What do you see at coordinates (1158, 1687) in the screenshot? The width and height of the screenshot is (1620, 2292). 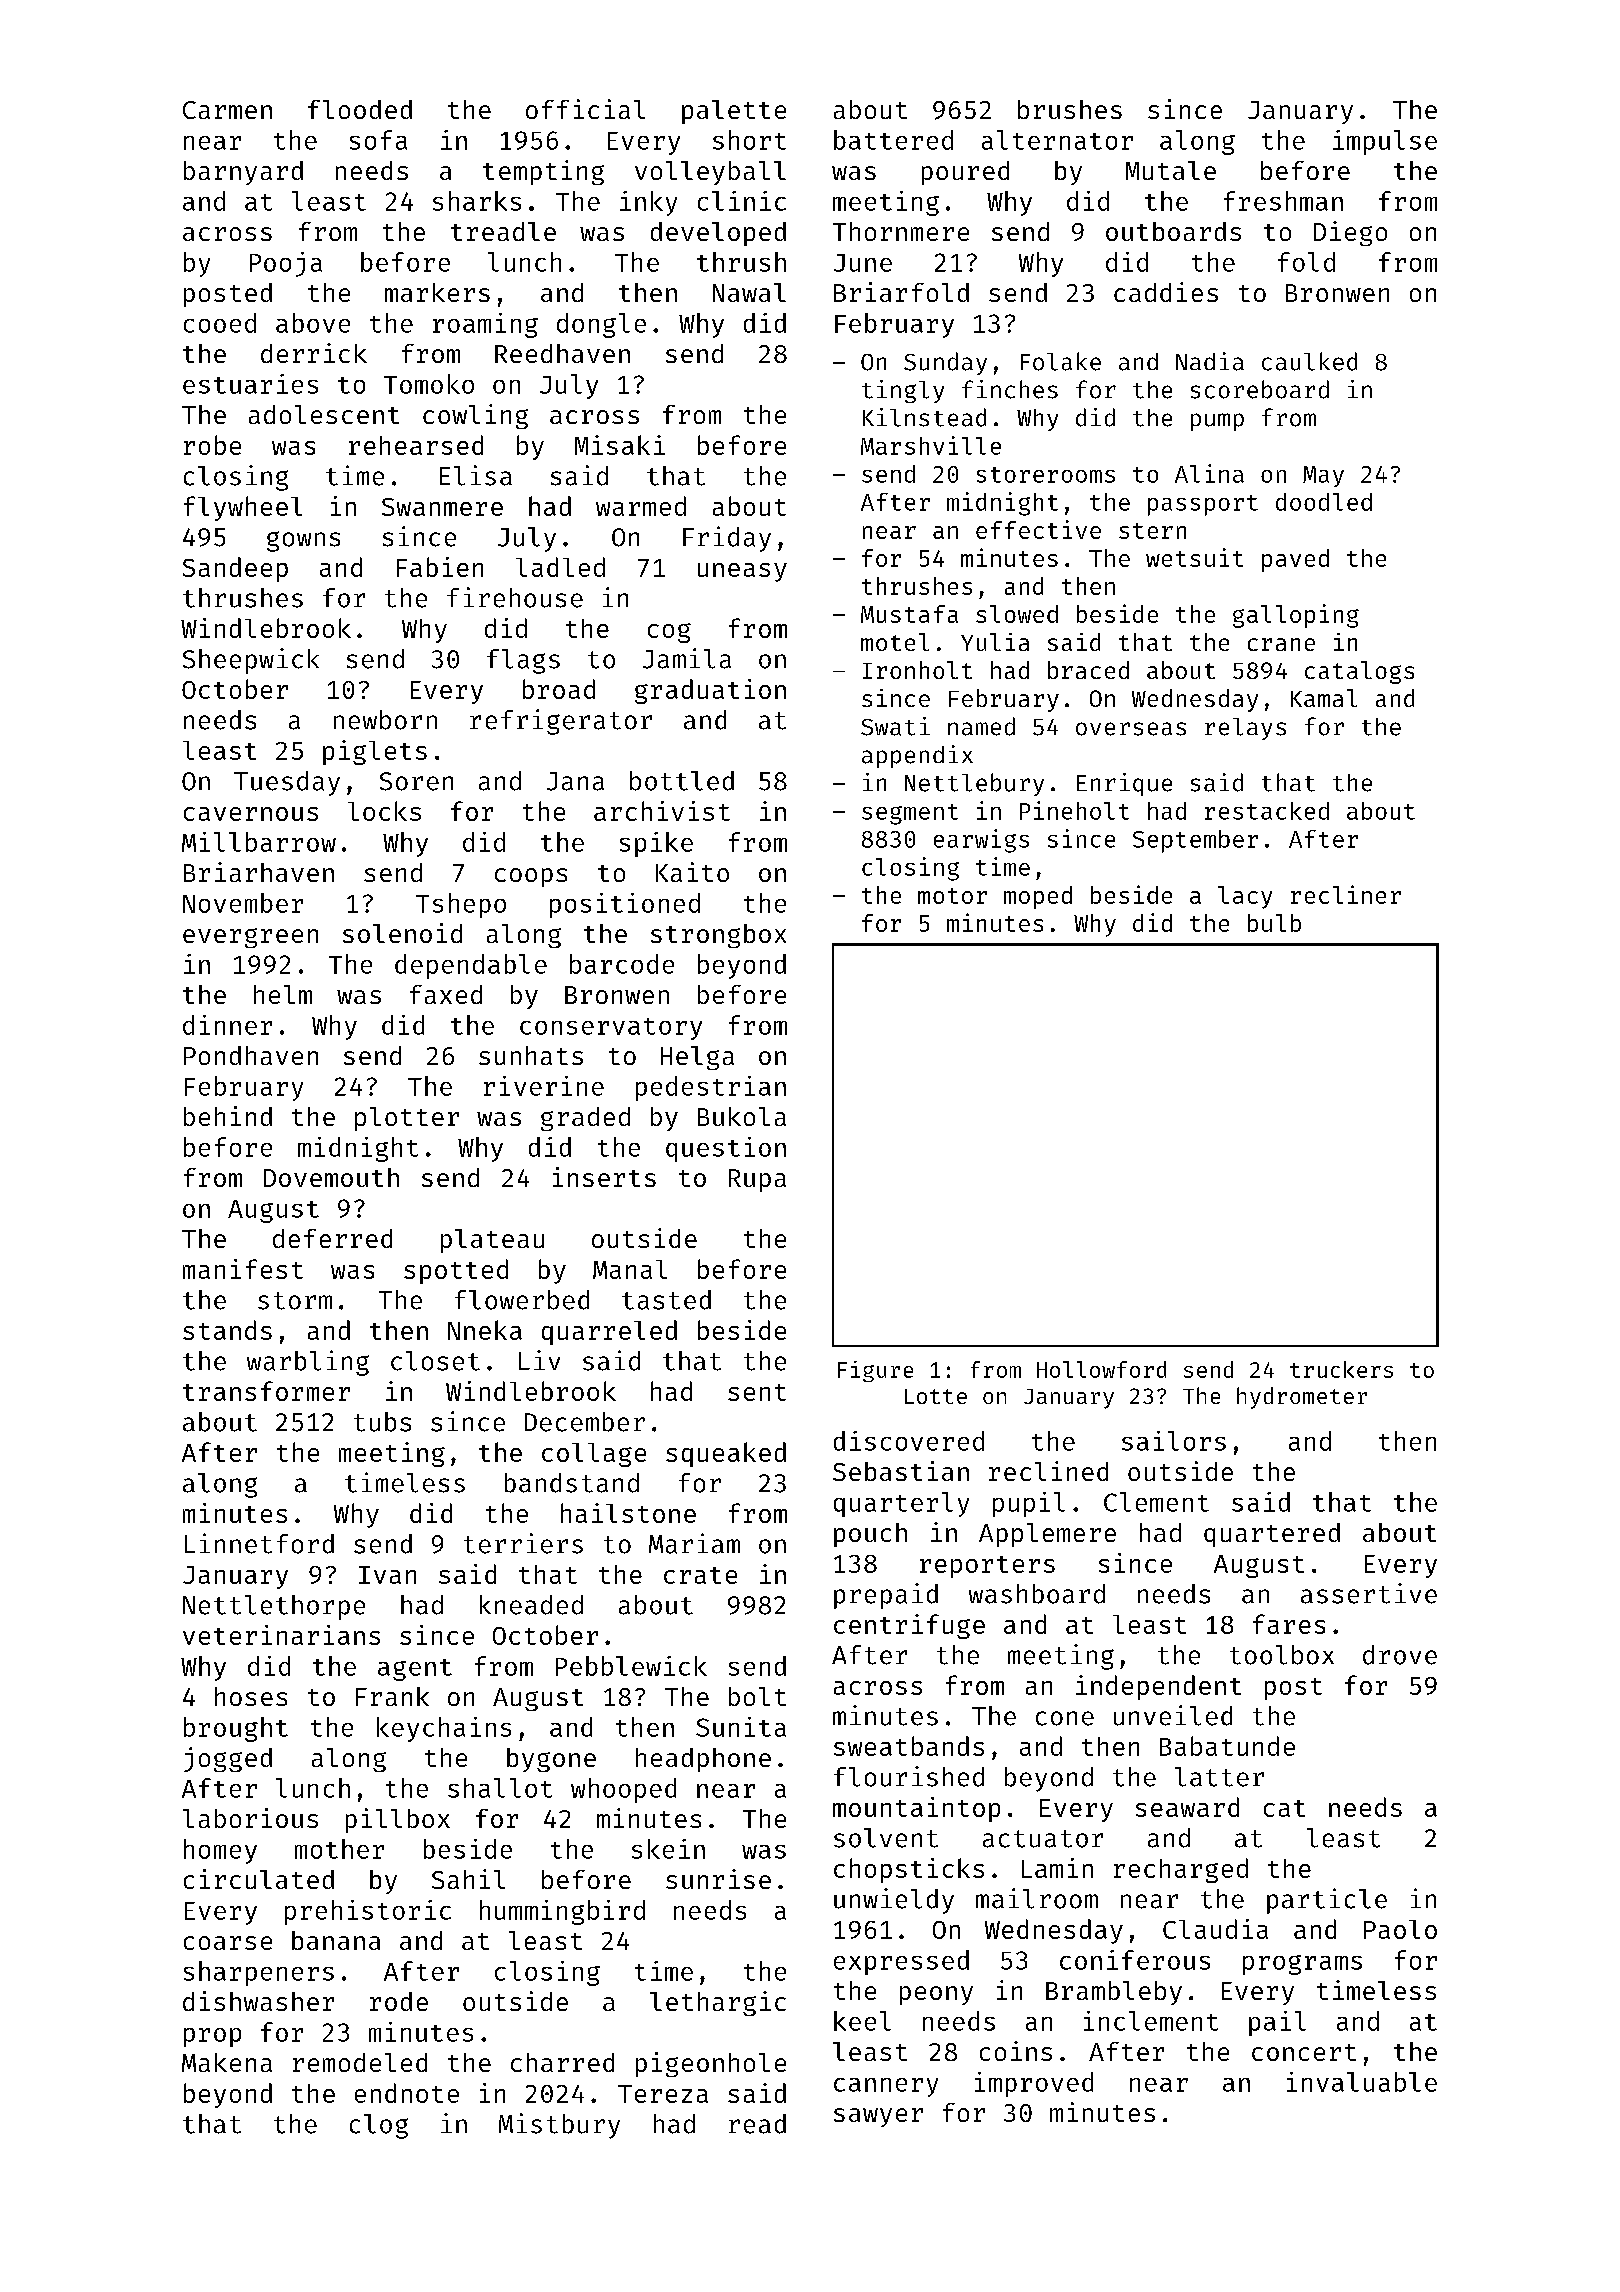 I see `independent` at bounding box center [1158, 1687].
